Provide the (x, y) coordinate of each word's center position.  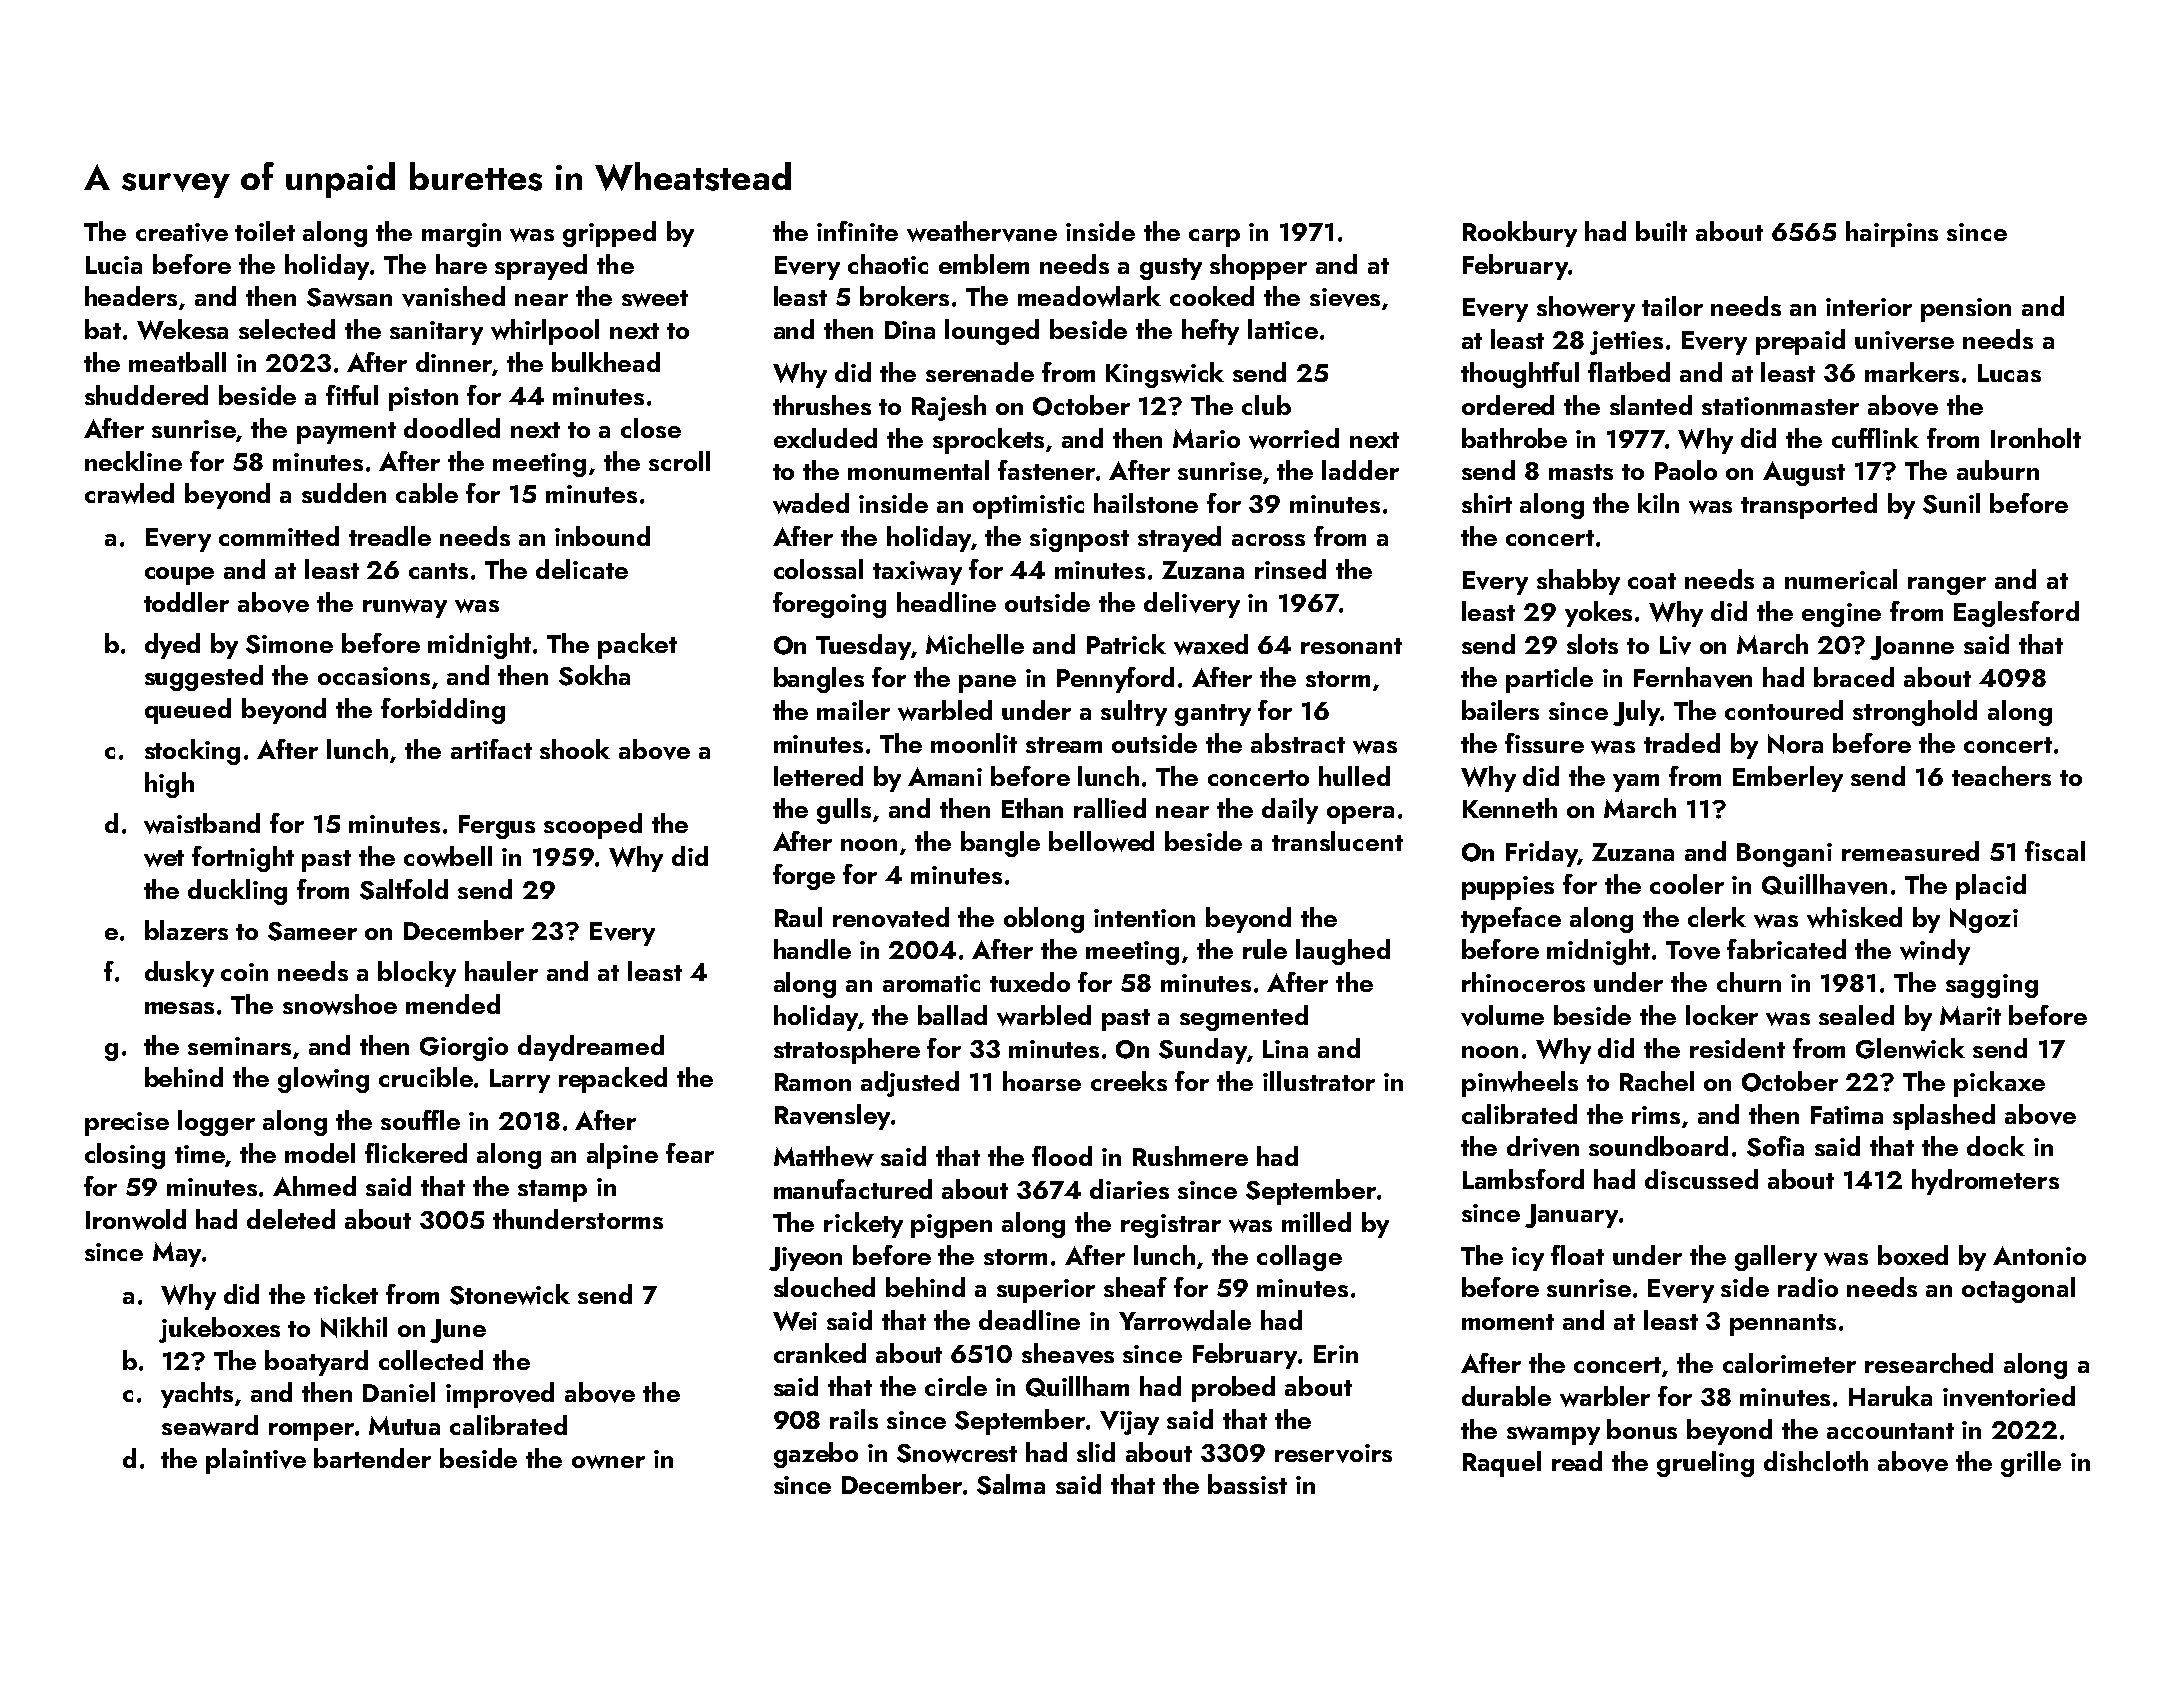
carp (1214, 238)
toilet (265, 231)
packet (637, 646)
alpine (622, 1156)
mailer (853, 710)
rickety (863, 1225)
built (1661, 231)
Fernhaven (1693, 677)
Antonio (2039, 1255)
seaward (210, 1425)
